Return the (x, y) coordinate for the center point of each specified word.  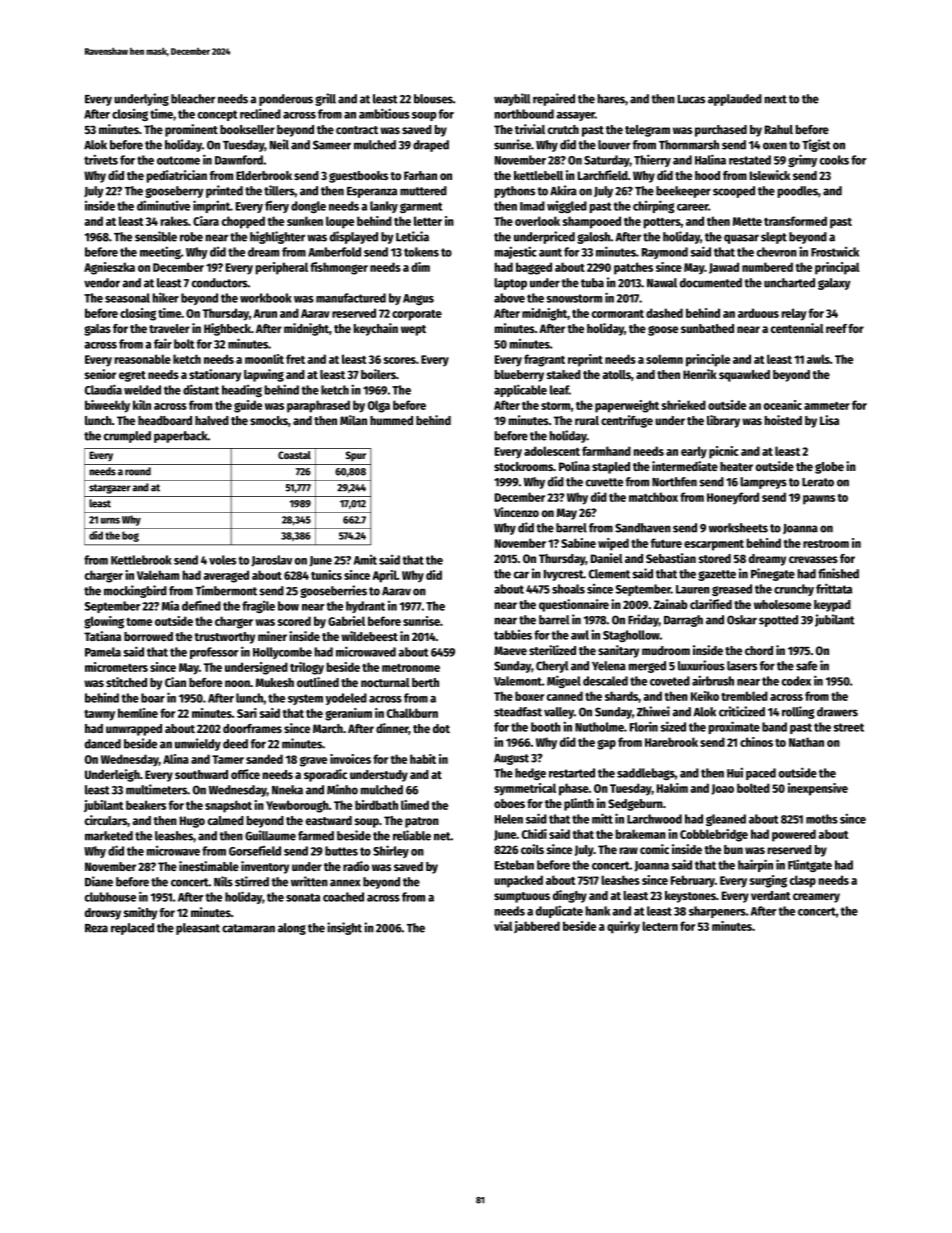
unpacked (518, 881)
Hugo (192, 822)
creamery (816, 898)
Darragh (683, 621)
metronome (411, 668)
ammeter (827, 406)
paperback (181, 437)
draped (431, 146)
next (776, 99)
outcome (178, 160)
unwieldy (198, 744)
